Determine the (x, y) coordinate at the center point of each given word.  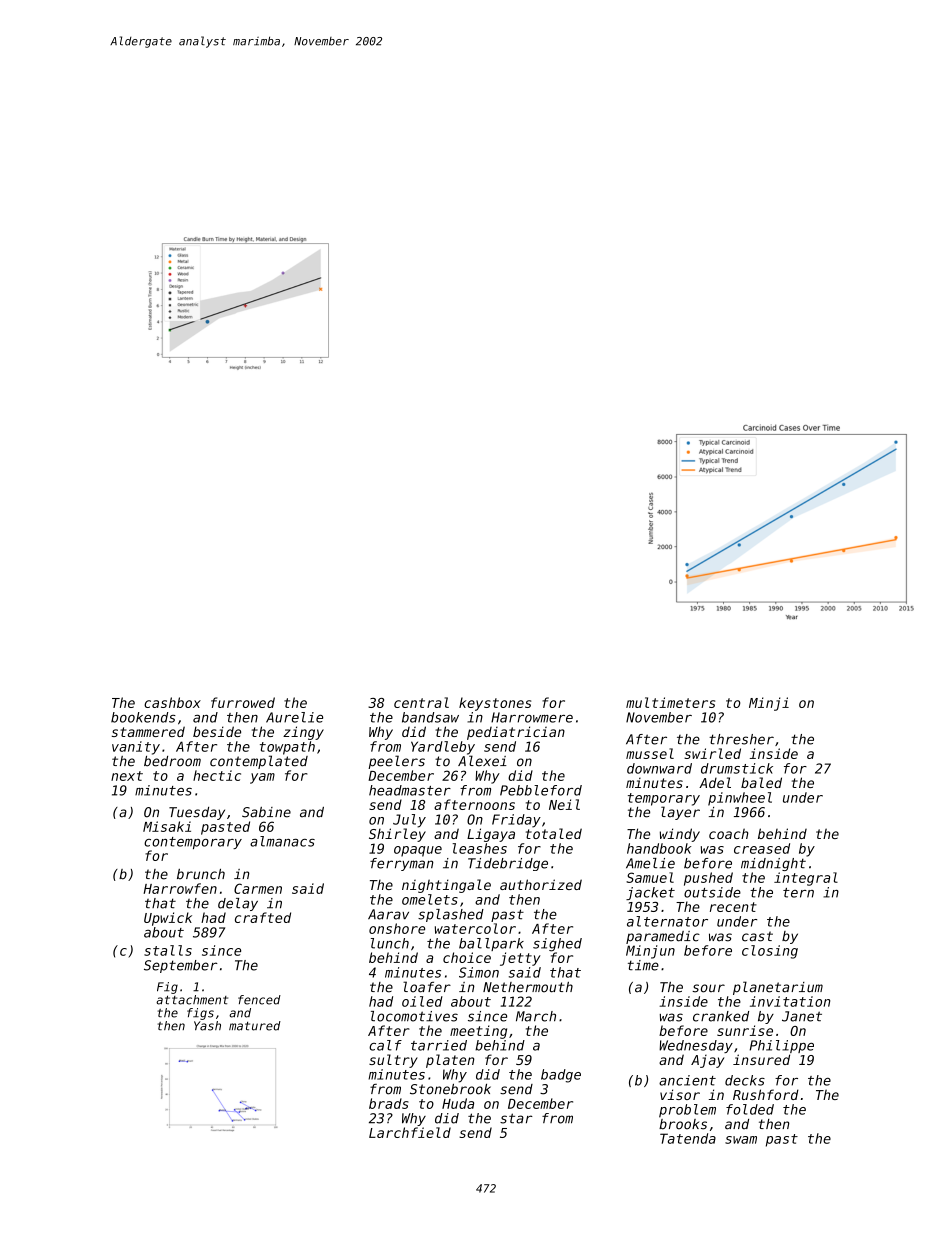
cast (757, 936)
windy (680, 835)
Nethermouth (528, 987)
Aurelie (294, 717)
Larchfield (410, 1132)
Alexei (482, 761)
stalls (168, 950)
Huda (458, 1103)
